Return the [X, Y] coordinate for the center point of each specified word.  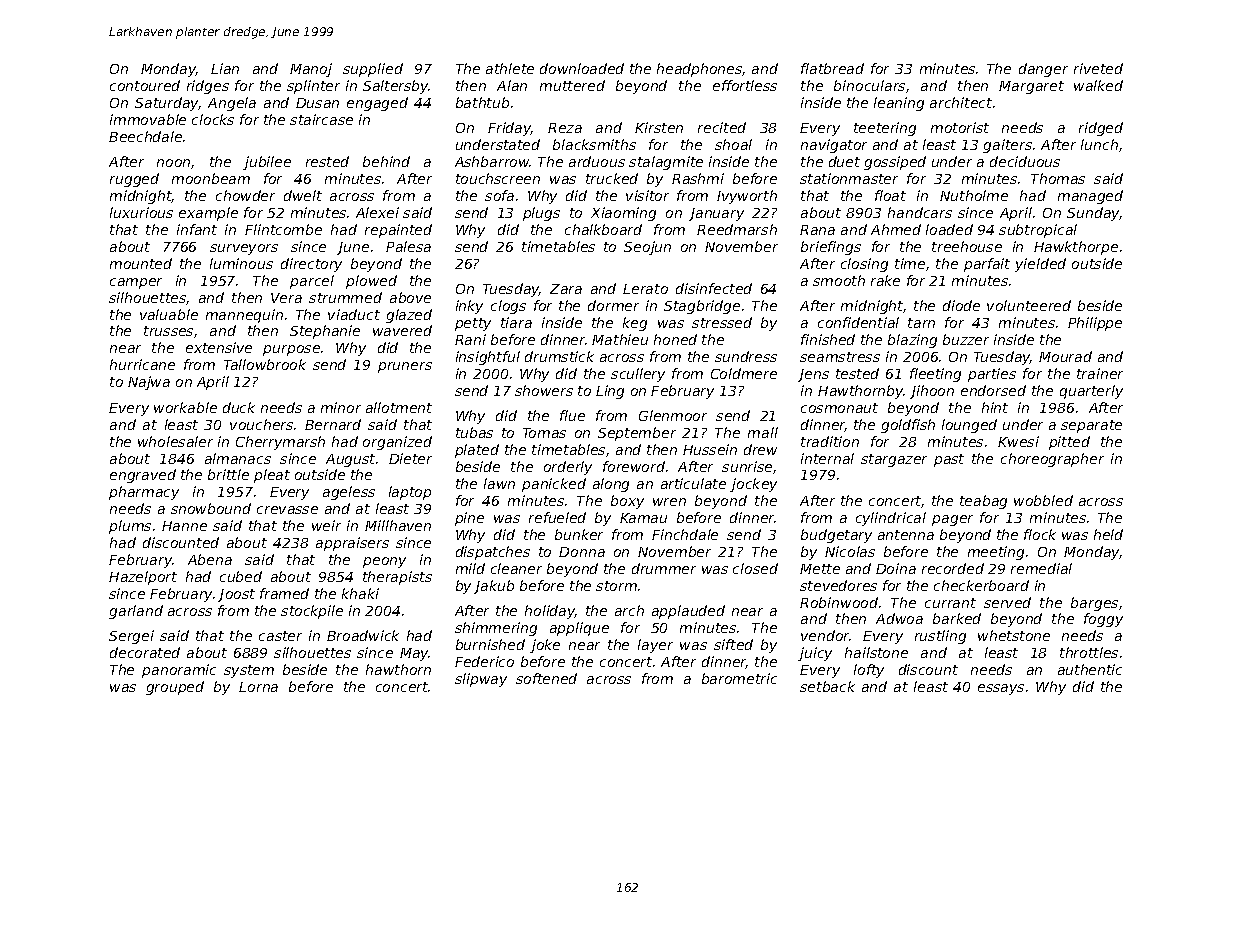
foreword [634, 466]
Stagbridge [702, 307]
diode [961, 305]
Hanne [184, 526]
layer [655, 646]
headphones [700, 70]
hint [995, 407]
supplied [373, 70]
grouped [175, 688]
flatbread [832, 68]
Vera [286, 298]
